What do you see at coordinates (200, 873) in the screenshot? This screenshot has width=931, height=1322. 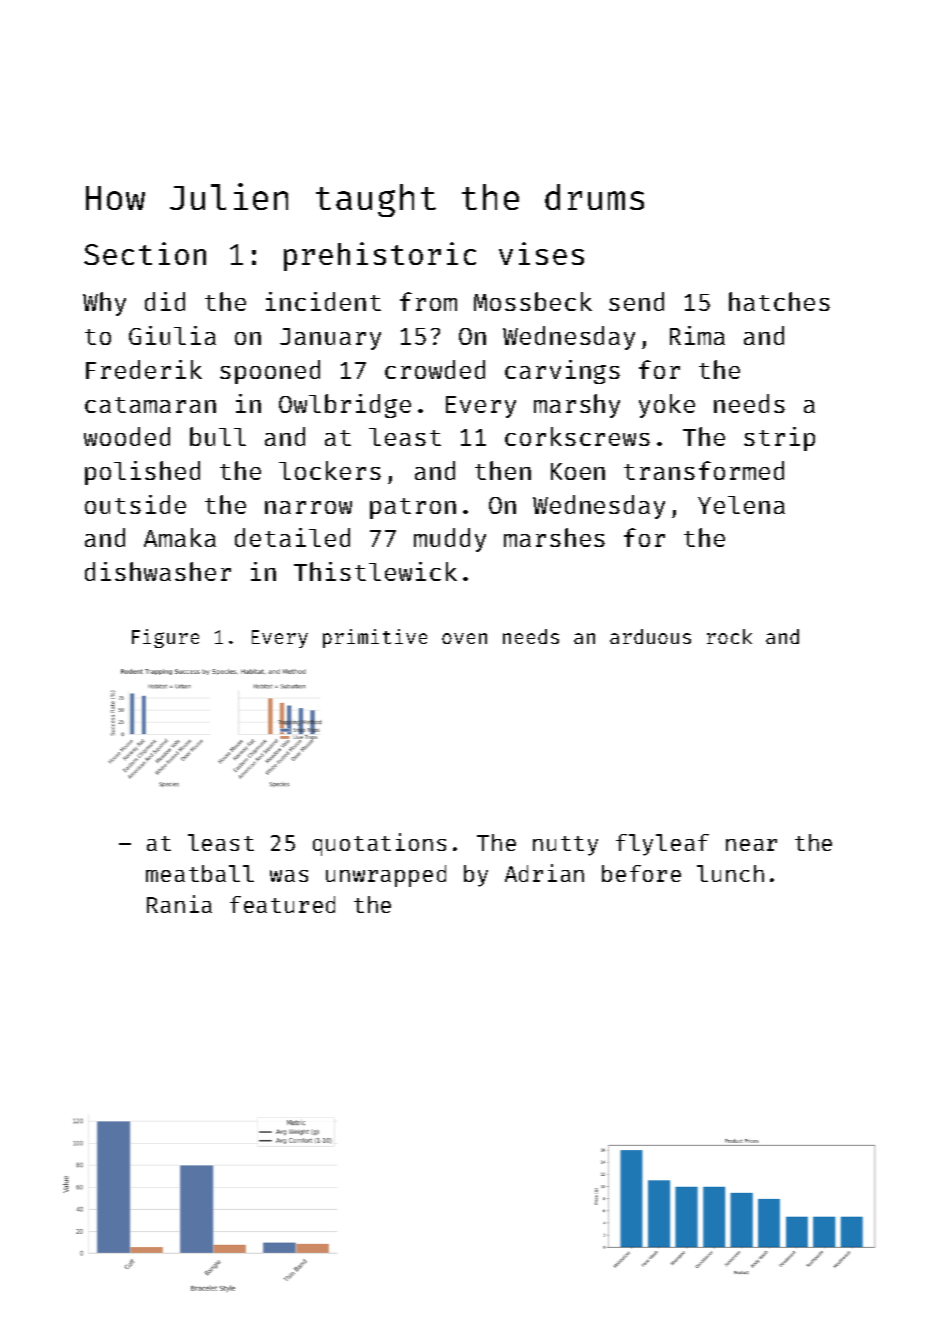 I see `meatball` at bounding box center [200, 873].
